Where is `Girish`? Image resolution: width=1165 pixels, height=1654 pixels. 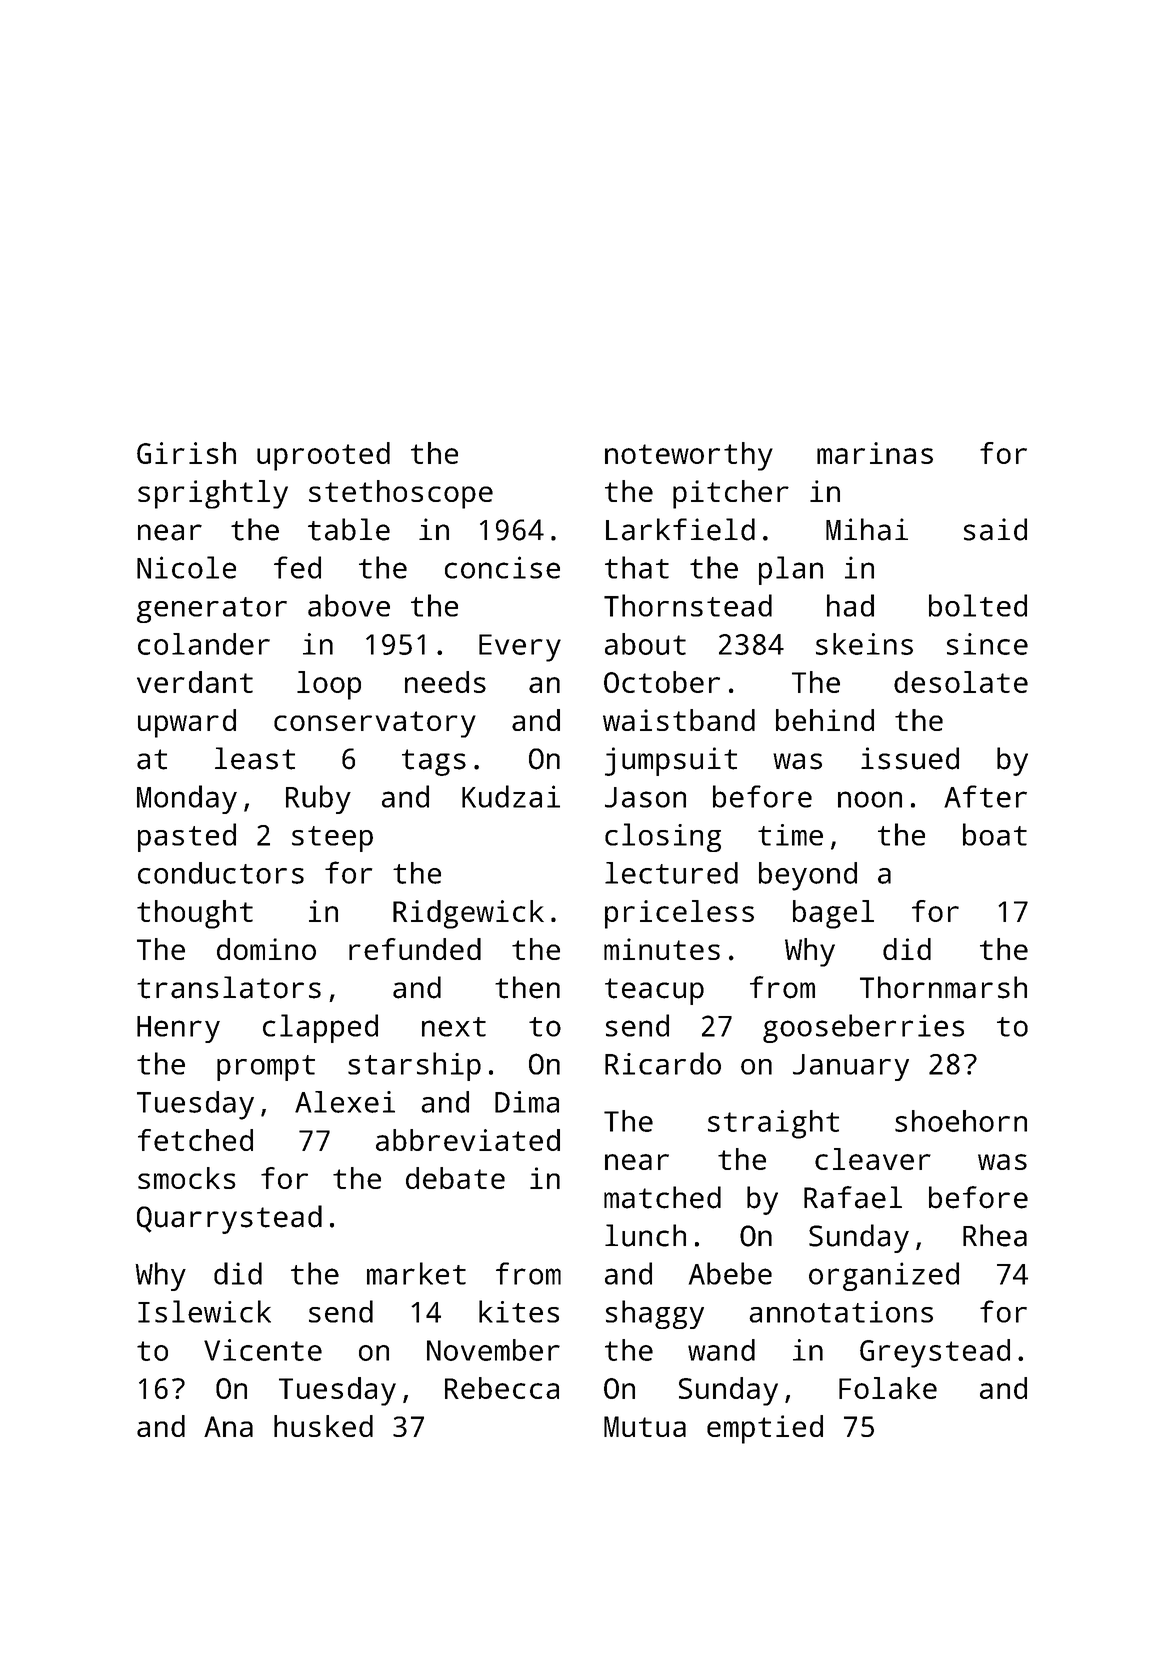
Girish is located at coordinates (186, 453).
